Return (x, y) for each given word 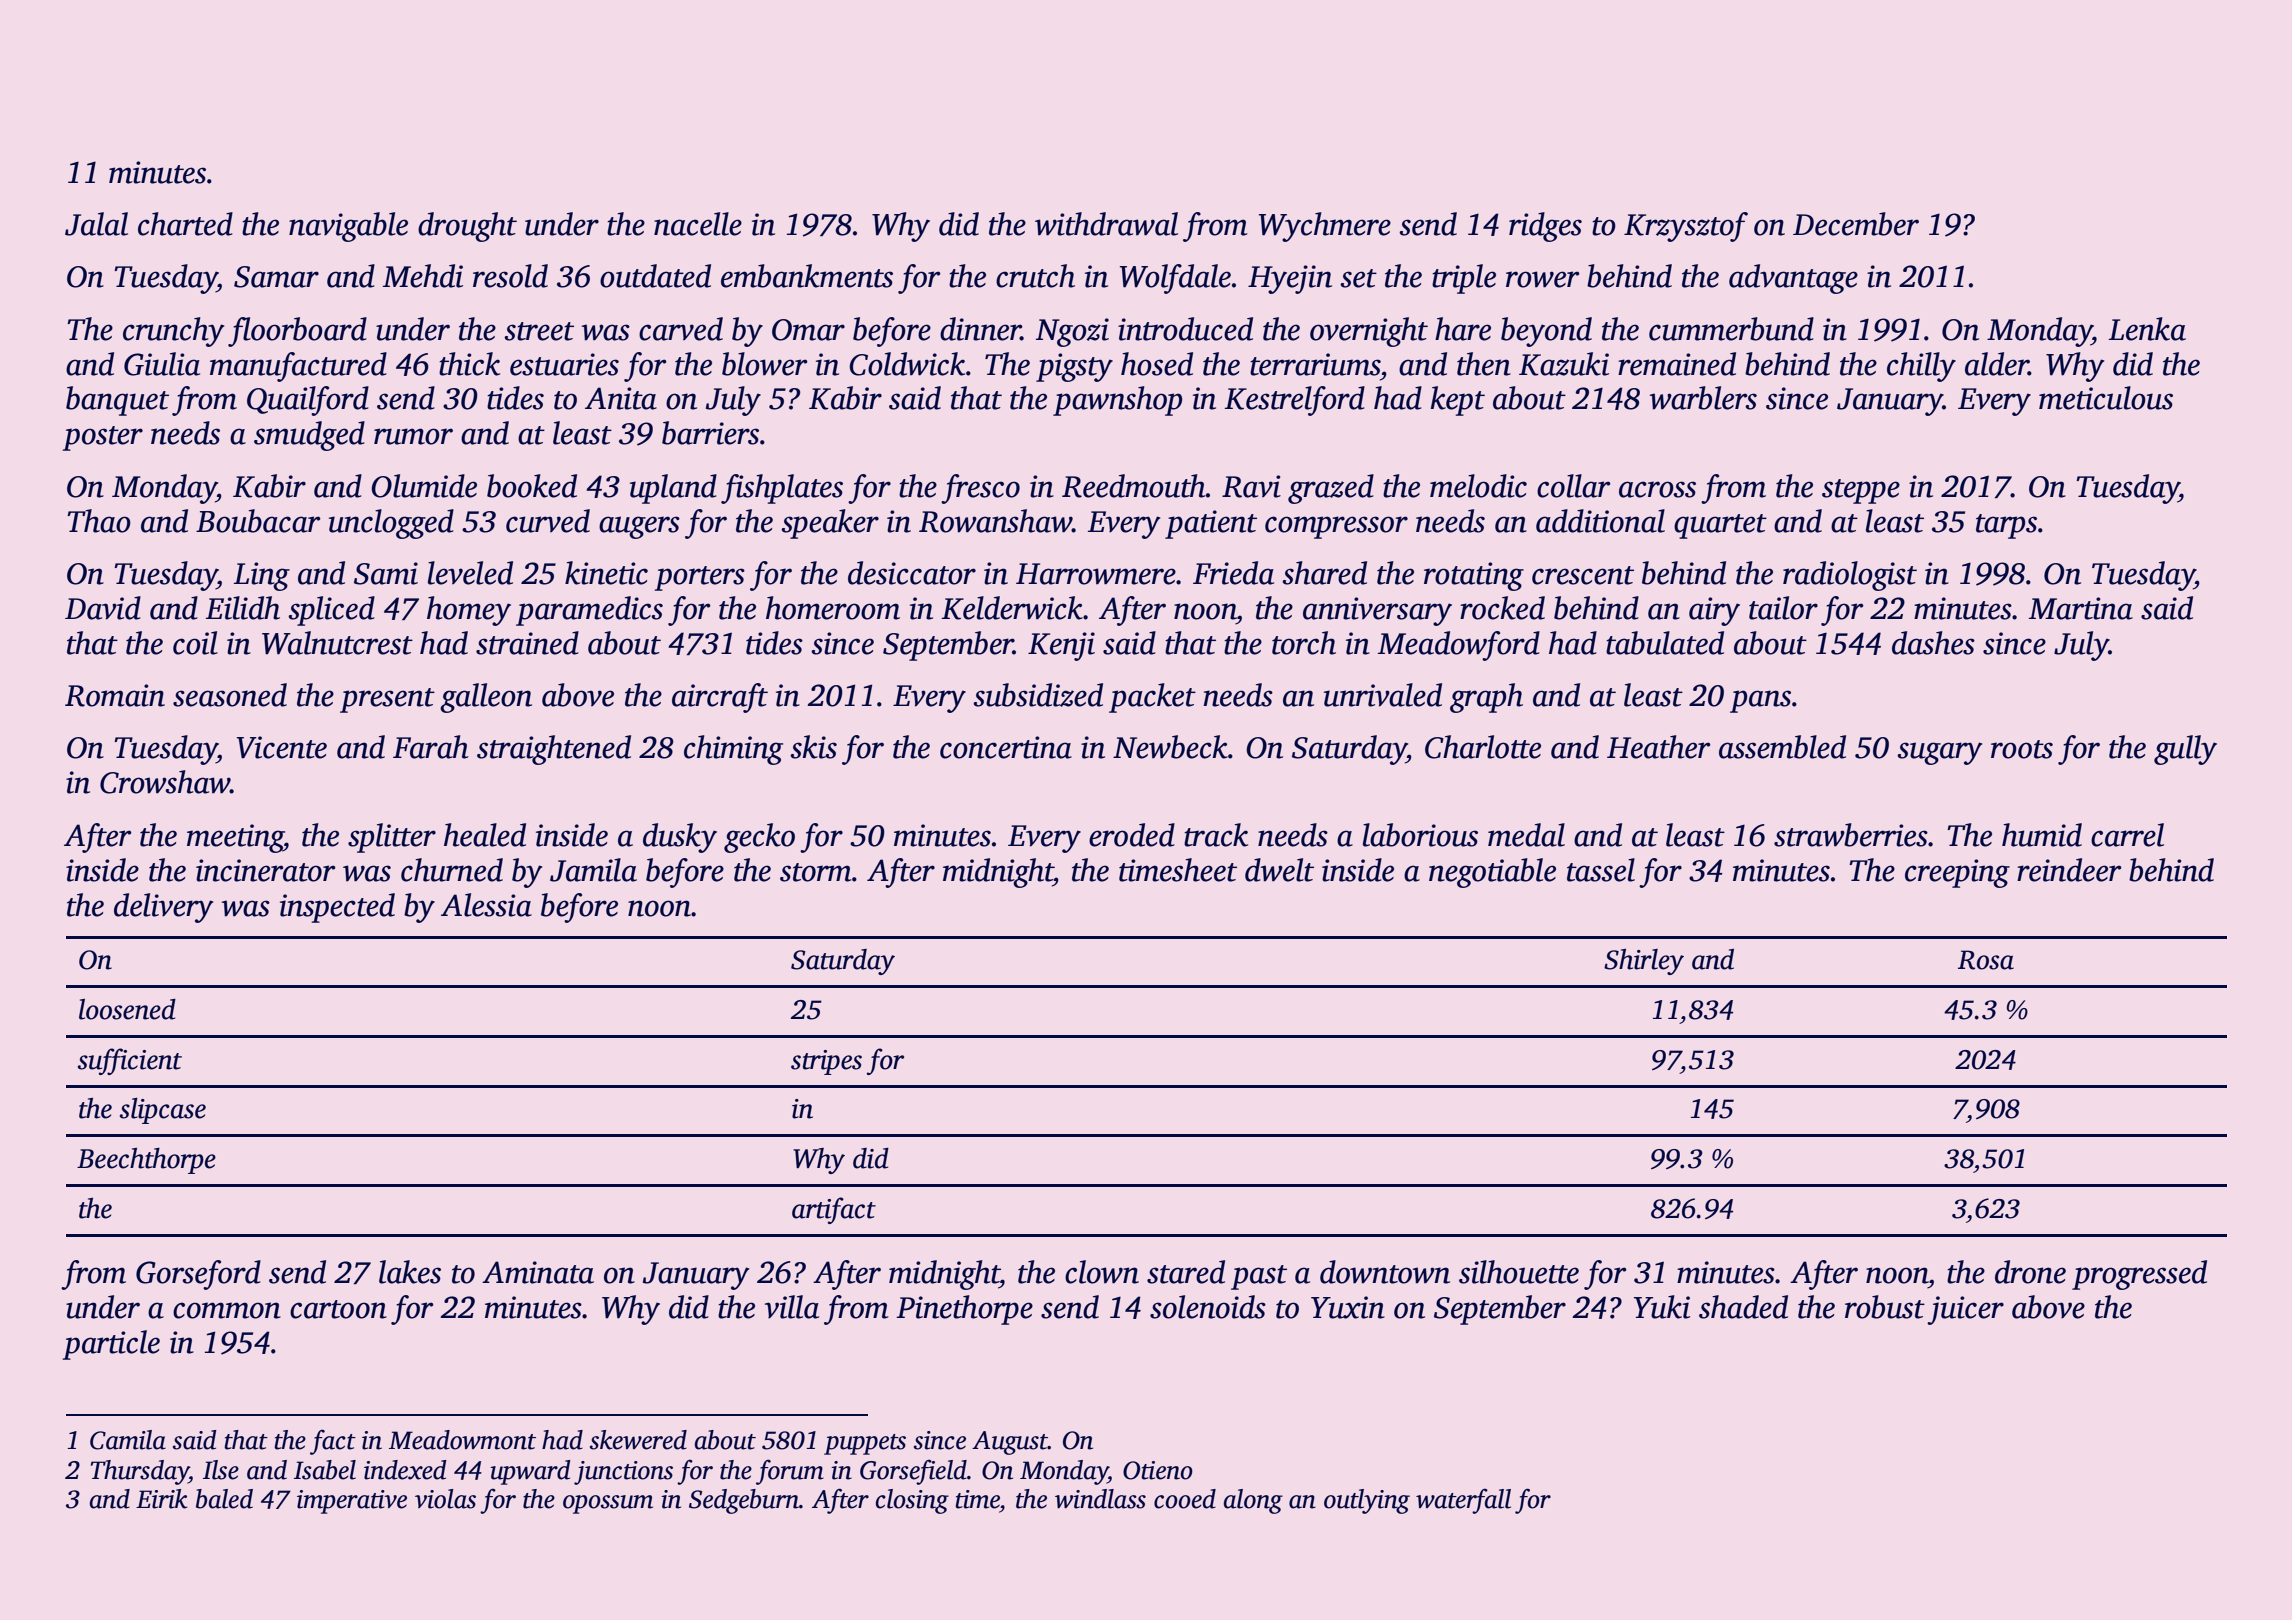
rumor (413, 436)
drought (467, 227)
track (1216, 835)
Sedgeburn (744, 1501)
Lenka (2147, 329)
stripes (826, 1062)
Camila (128, 1440)
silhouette (1519, 1272)
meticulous (2106, 398)
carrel (2127, 835)
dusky (680, 838)
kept (1457, 401)
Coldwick (907, 364)
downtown (1385, 1272)
